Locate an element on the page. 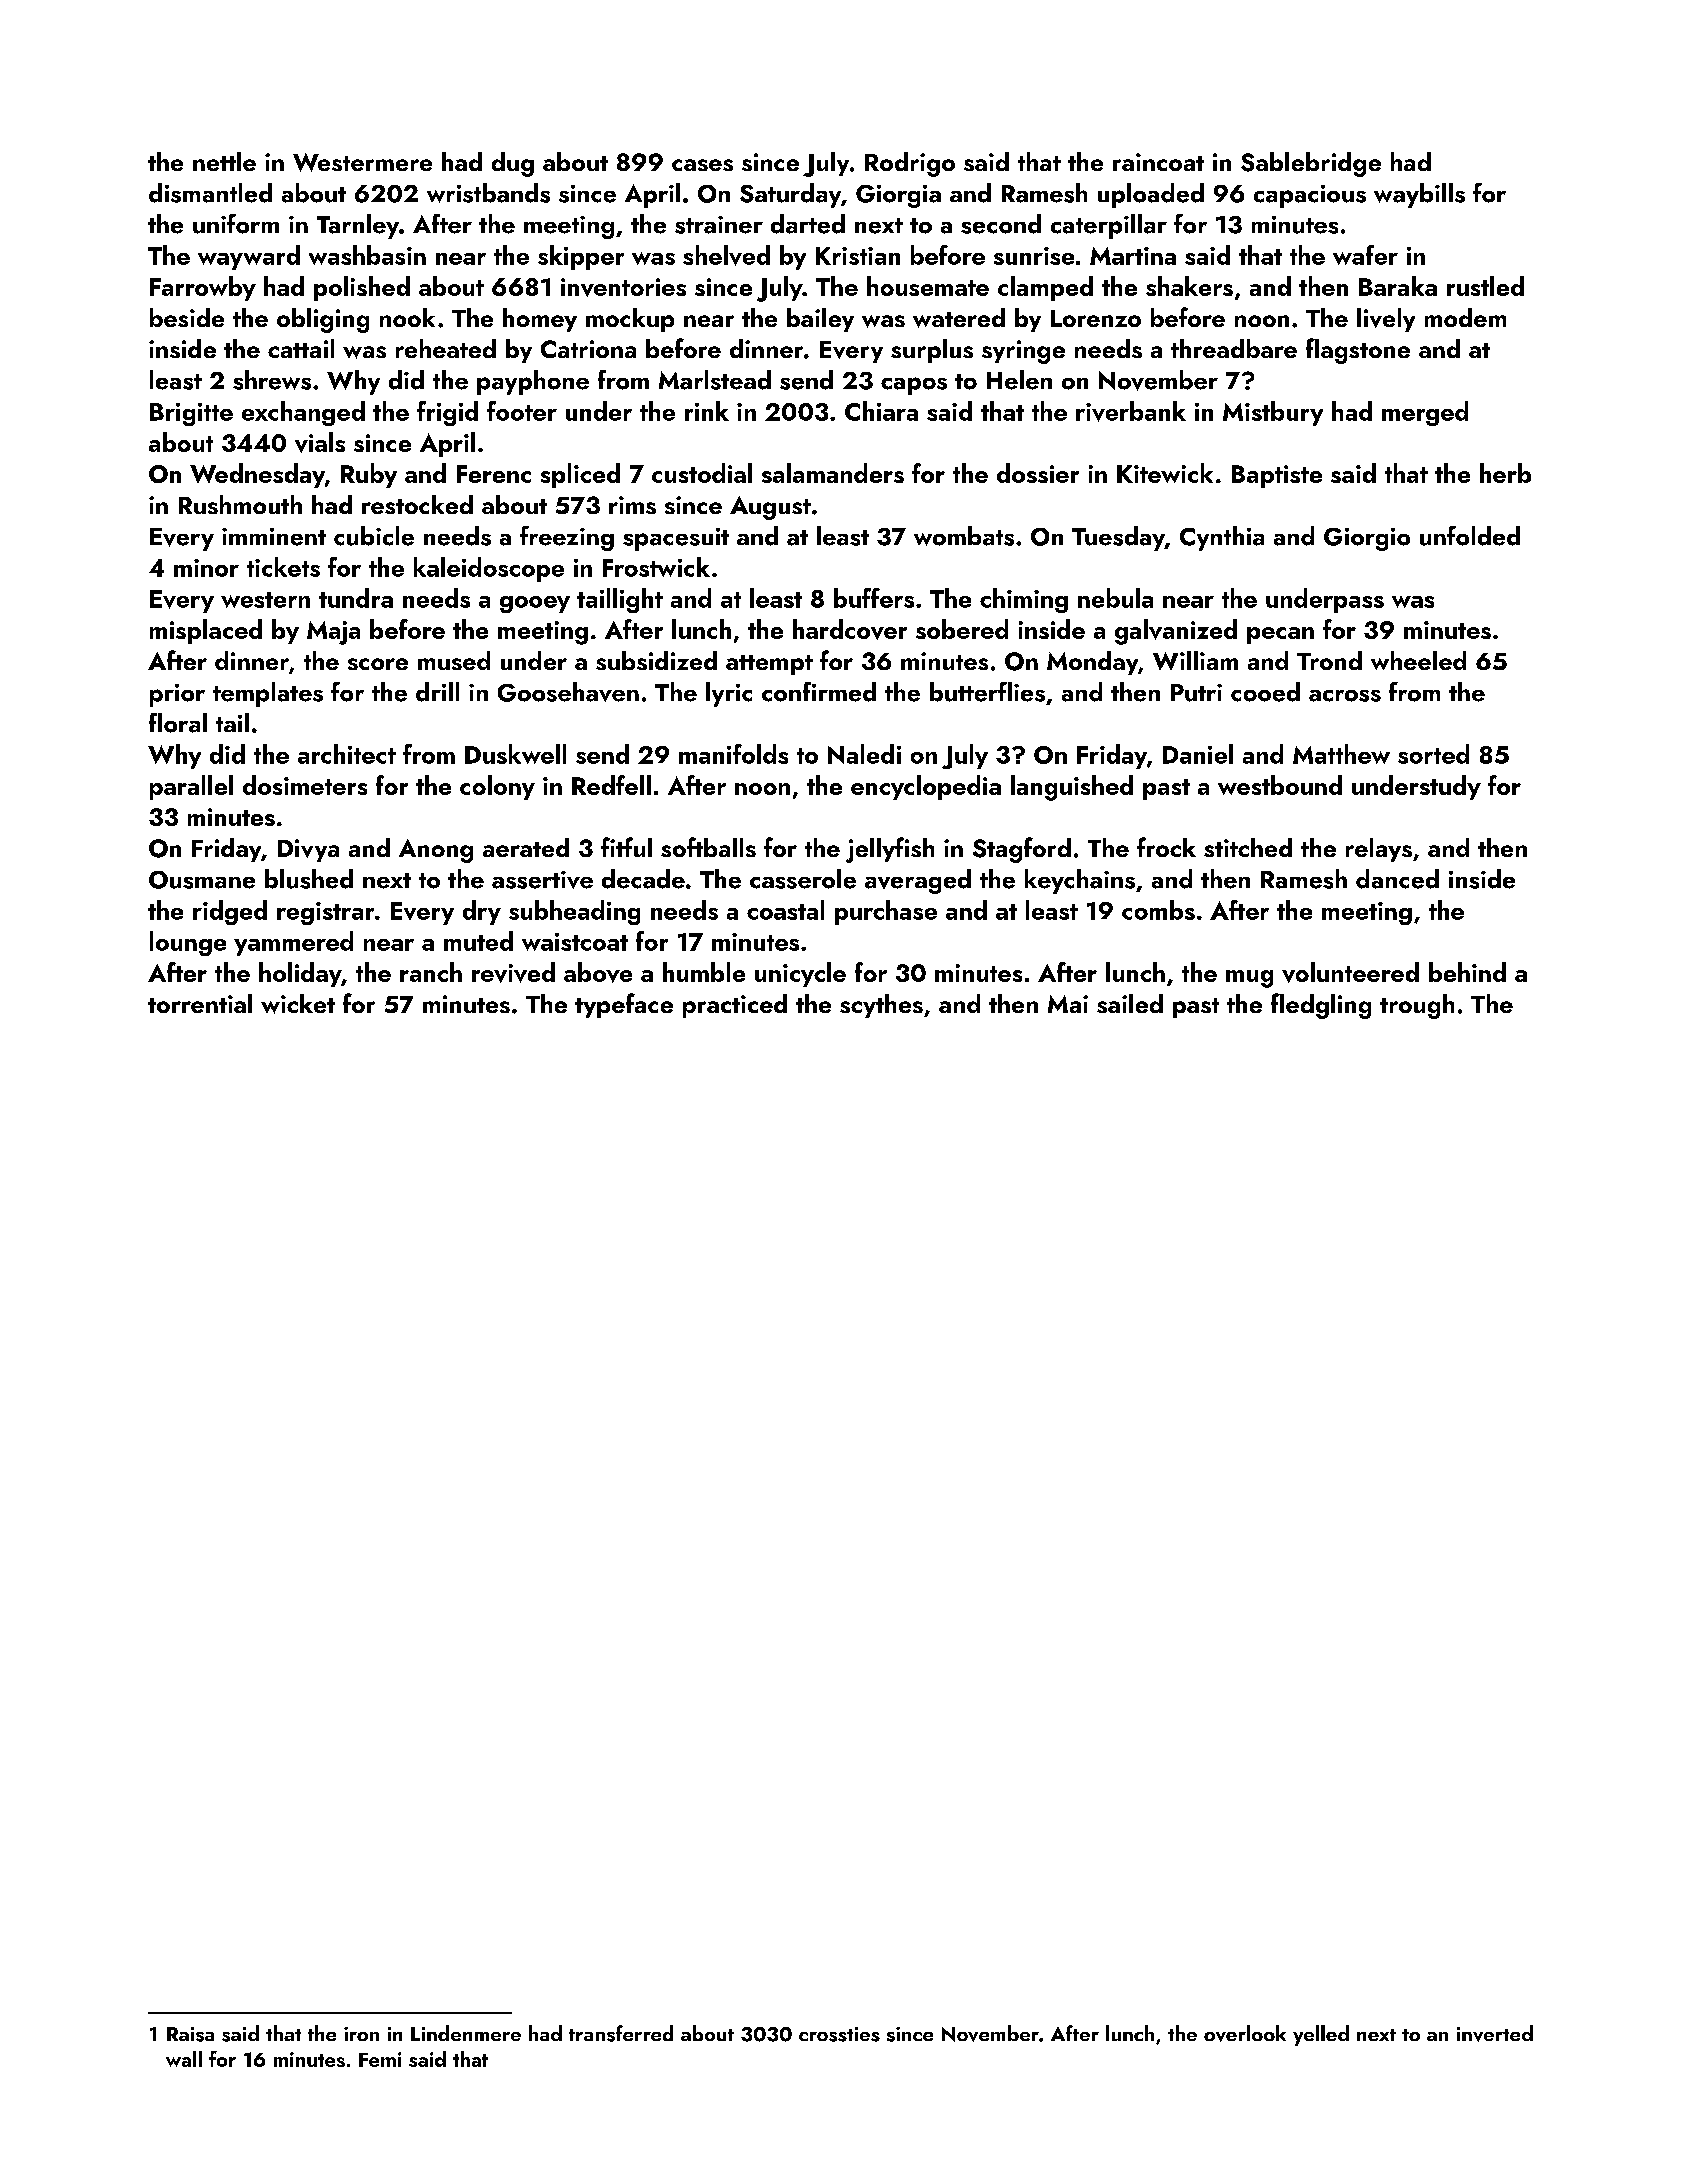 This page has height=2178, width=1683. Raisa is located at coordinates (190, 2034).
